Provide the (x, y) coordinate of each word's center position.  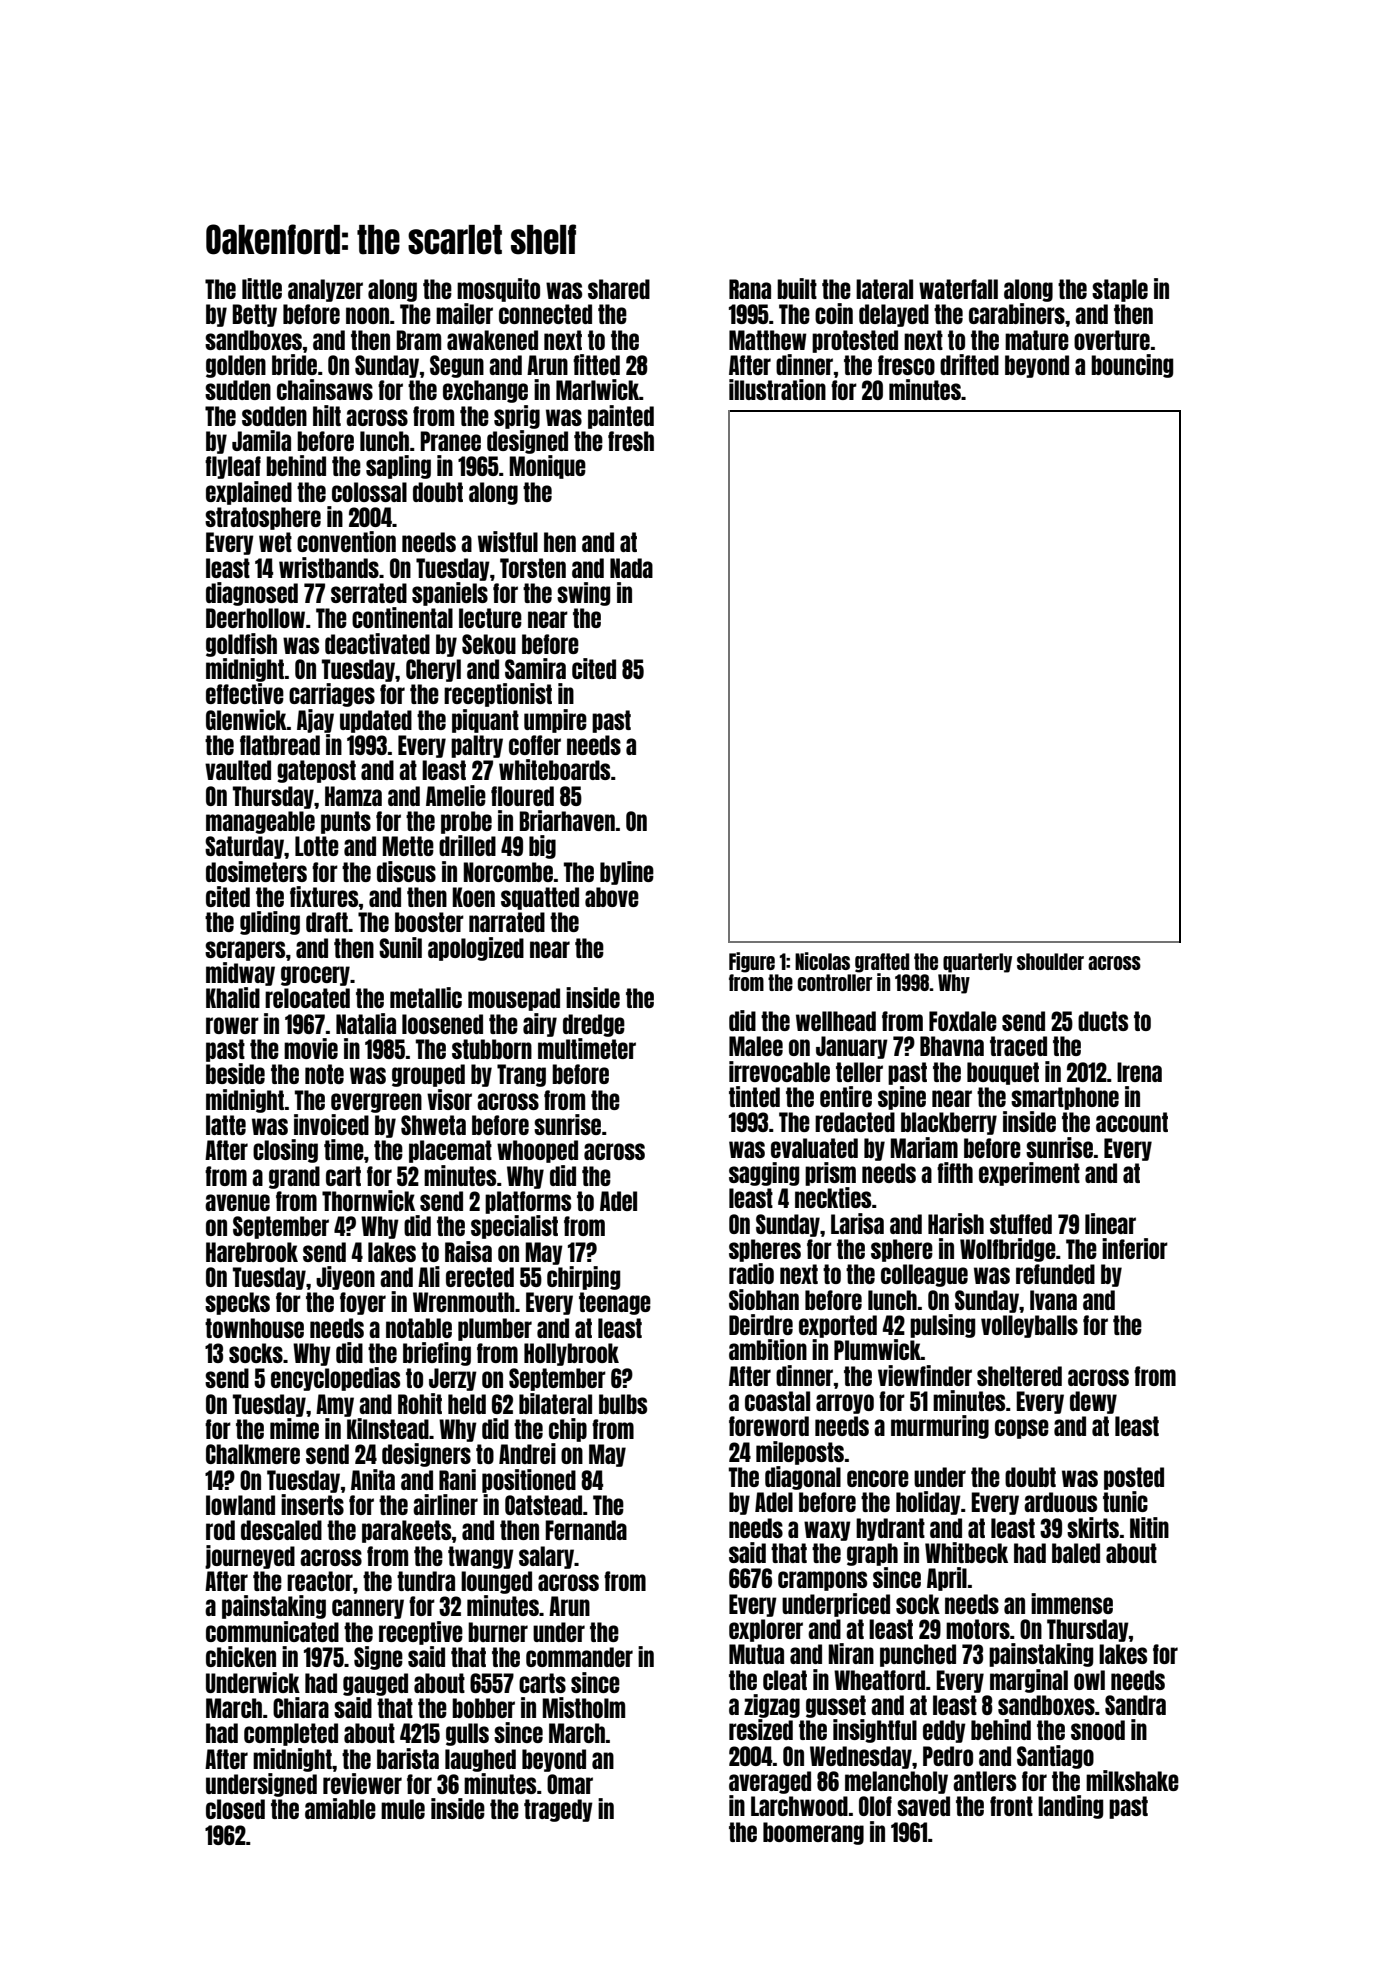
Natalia (366, 1023)
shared (619, 289)
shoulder (1050, 961)
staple (1120, 290)
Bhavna (952, 1046)
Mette (408, 846)
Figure (752, 962)
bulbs (623, 1404)
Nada (631, 568)
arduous (1060, 1502)
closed (235, 1809)
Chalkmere (253, 1454)
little (262, 288)
